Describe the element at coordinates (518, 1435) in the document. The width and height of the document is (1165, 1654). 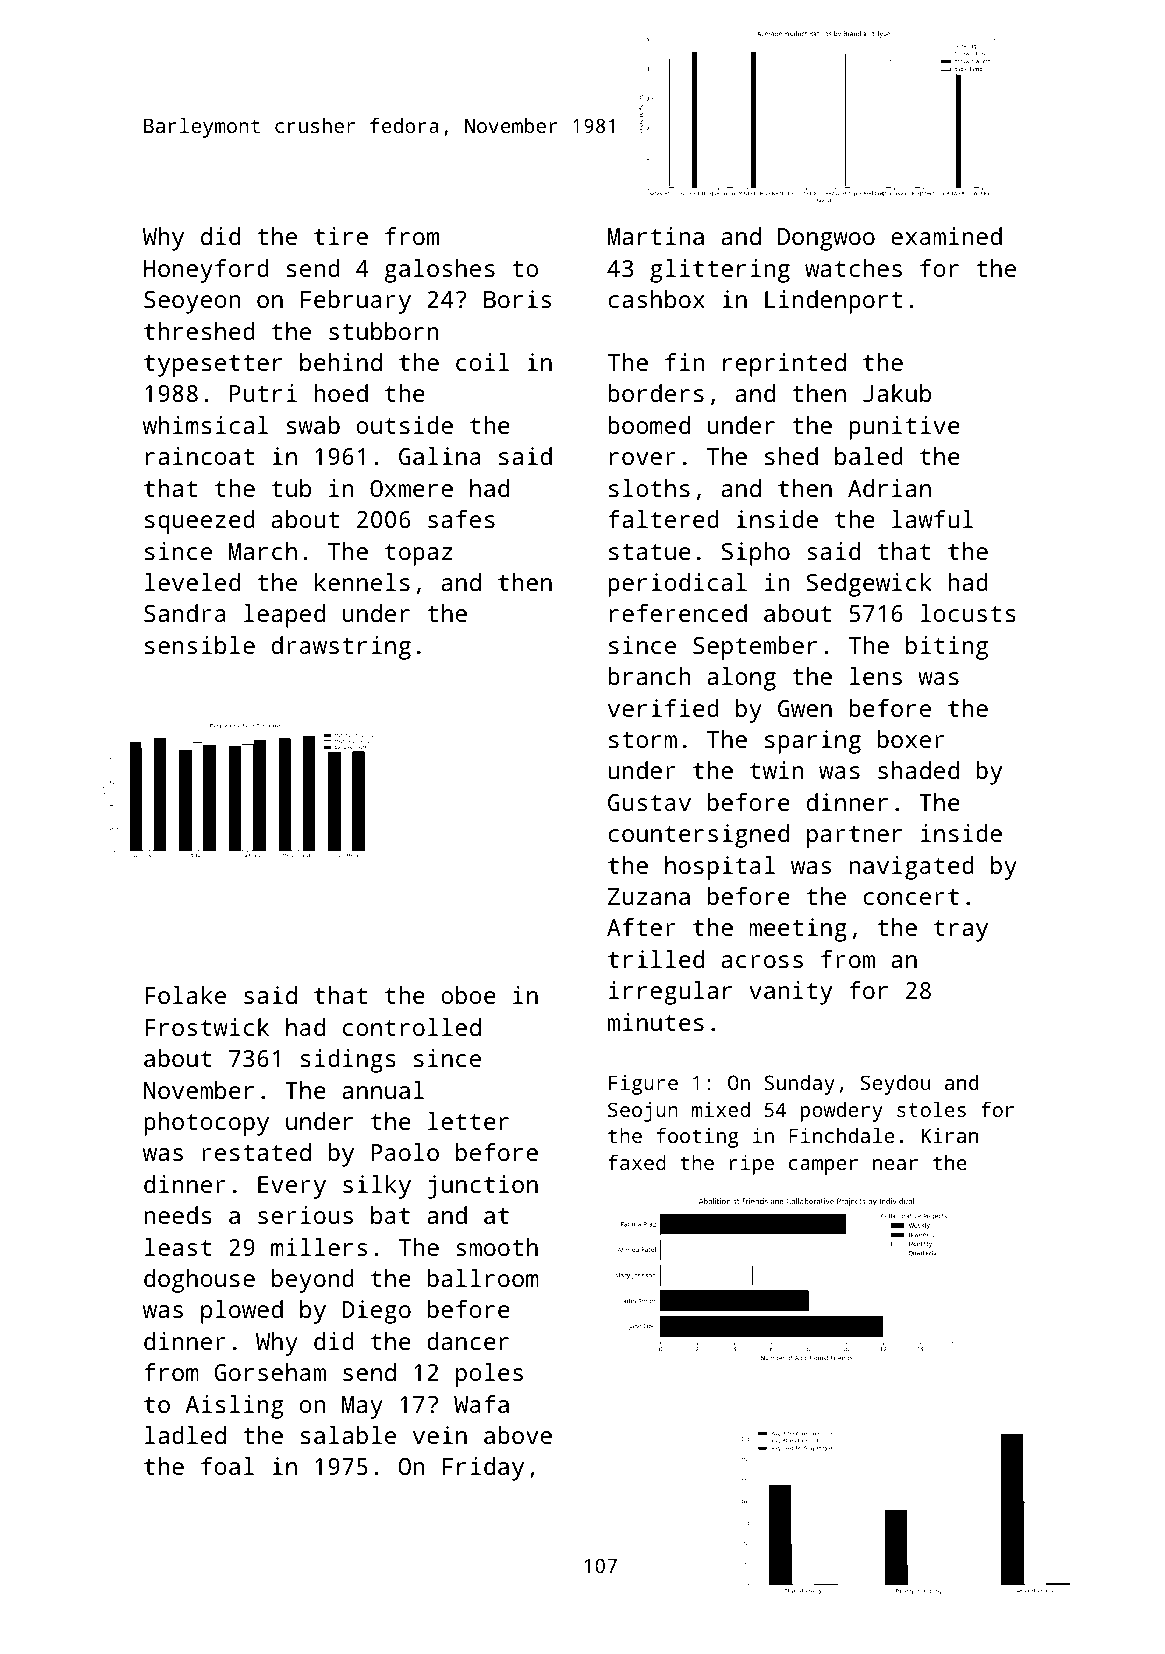
I see `above` at that location.
